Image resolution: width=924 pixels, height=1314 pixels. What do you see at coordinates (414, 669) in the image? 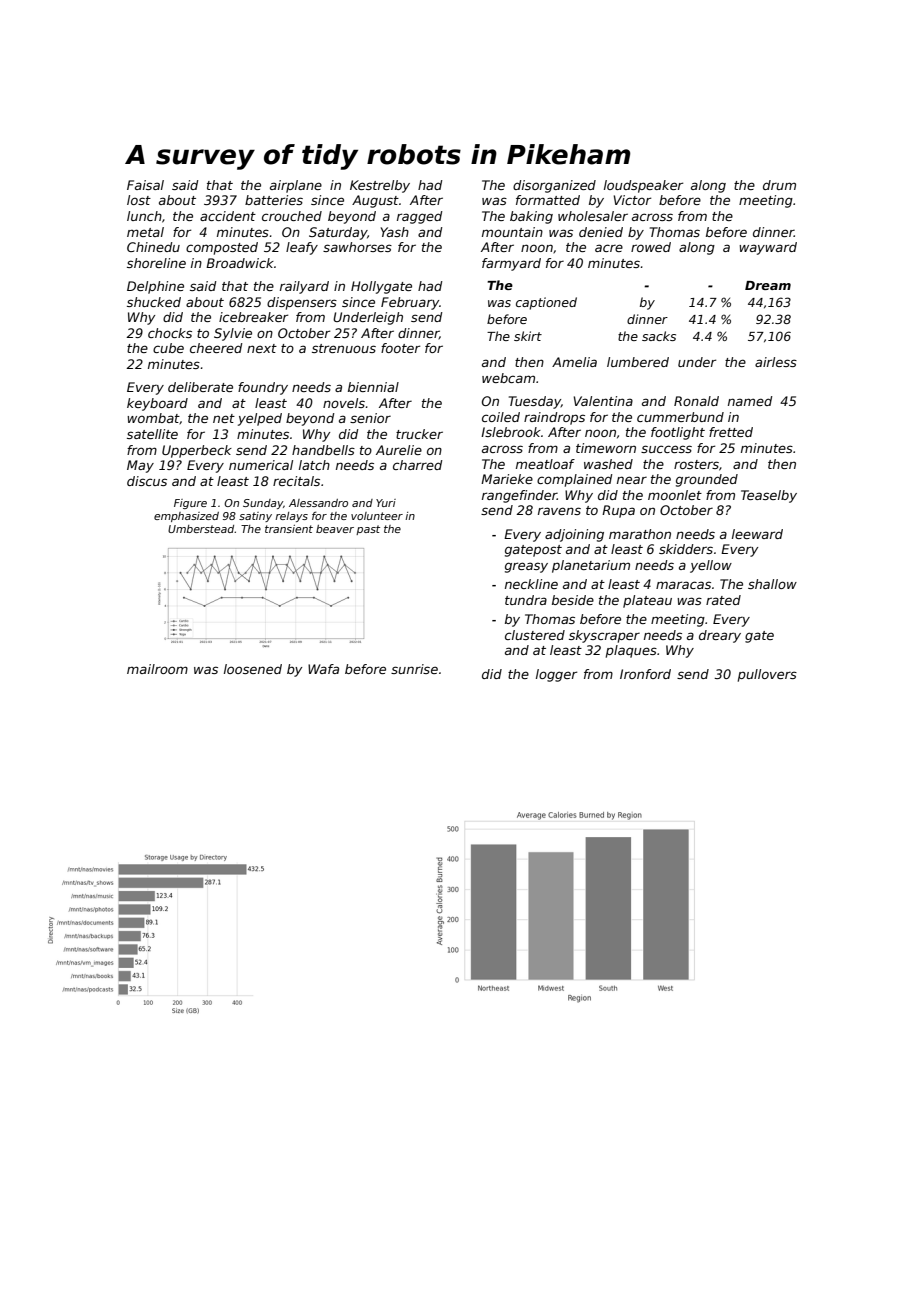
I see `sunrise` at bounding box center [414, 669].
